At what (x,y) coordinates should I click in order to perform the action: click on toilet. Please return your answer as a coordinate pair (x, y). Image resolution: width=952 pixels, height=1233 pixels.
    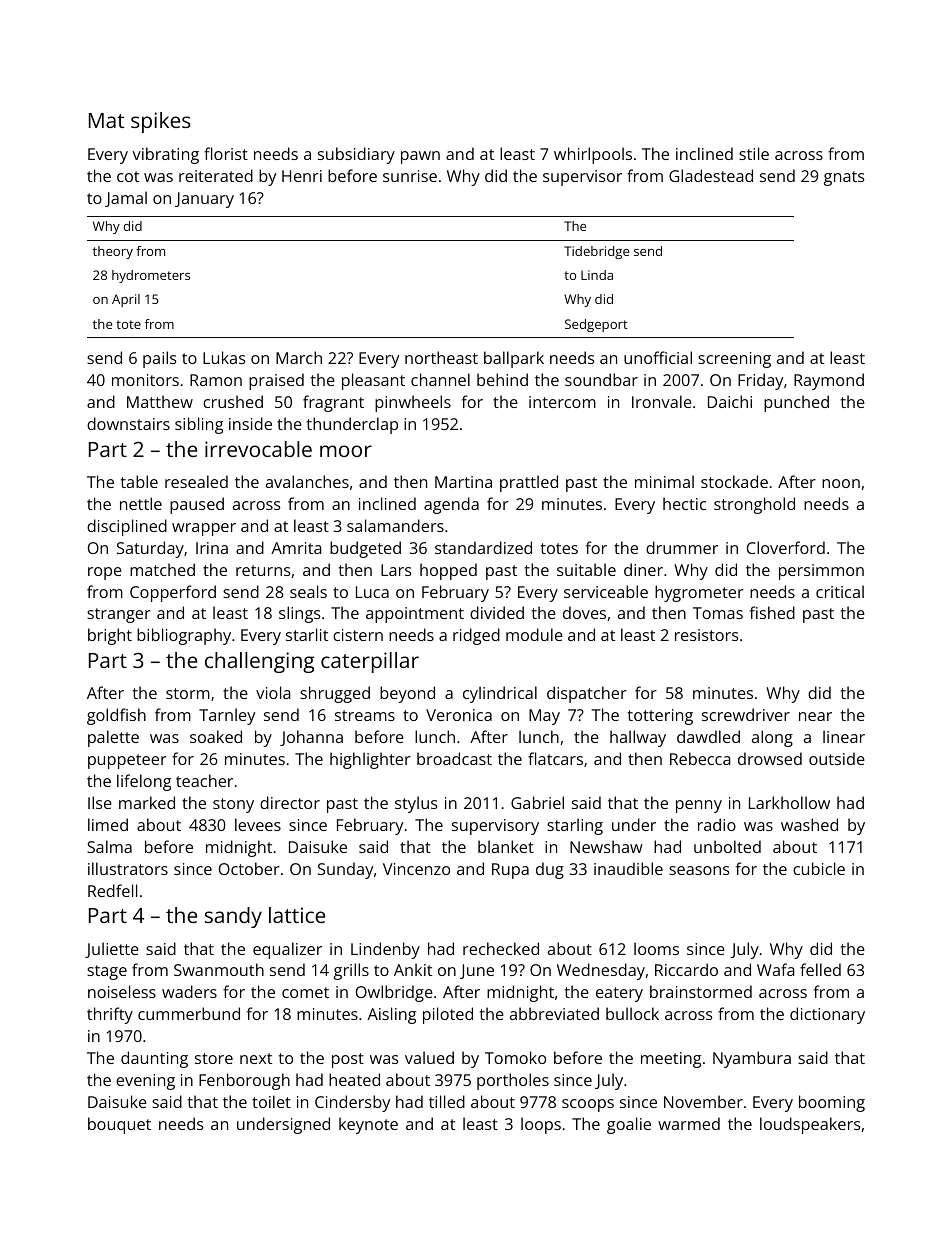
    Looking at the image, I should click on (271, 1101).
